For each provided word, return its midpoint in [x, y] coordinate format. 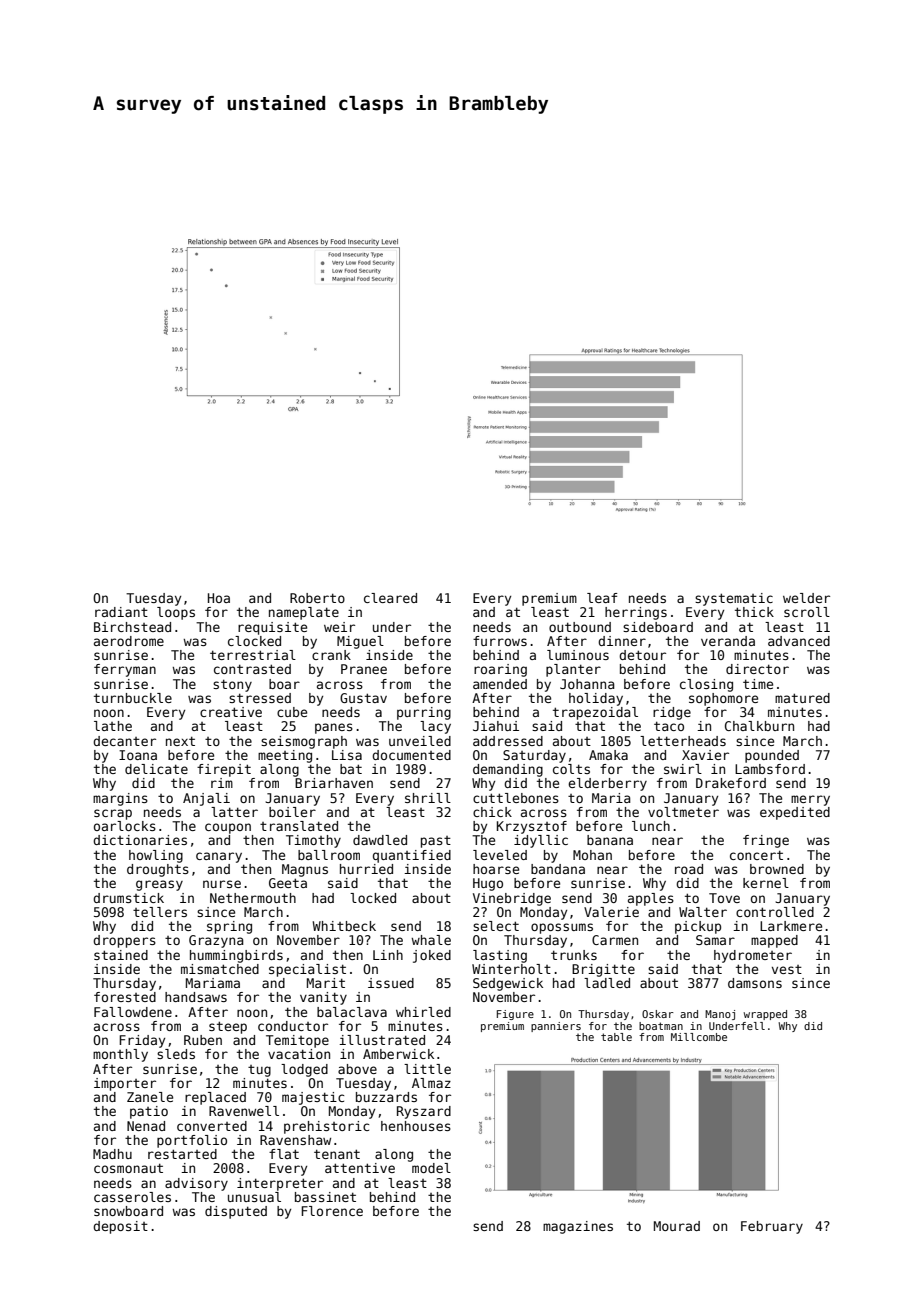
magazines [578, 1227]
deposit [120, 1227]
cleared [390, 598]
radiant [121, 612]
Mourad [677, 1226]
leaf [602, 598]
